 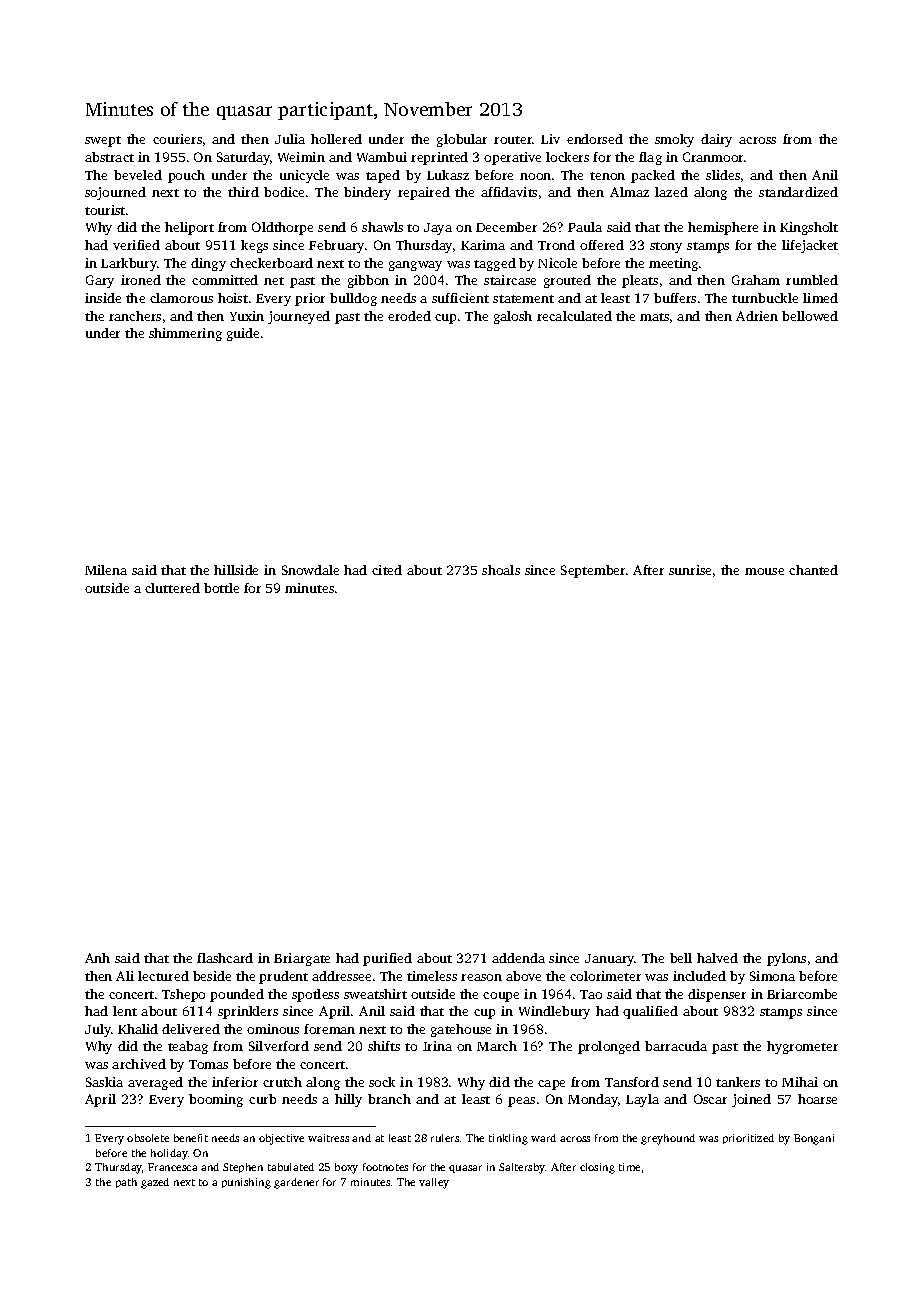 What do you see at coordinates (798, 192) in the document?
I see `standardized` at bounding box center [798, 192].
